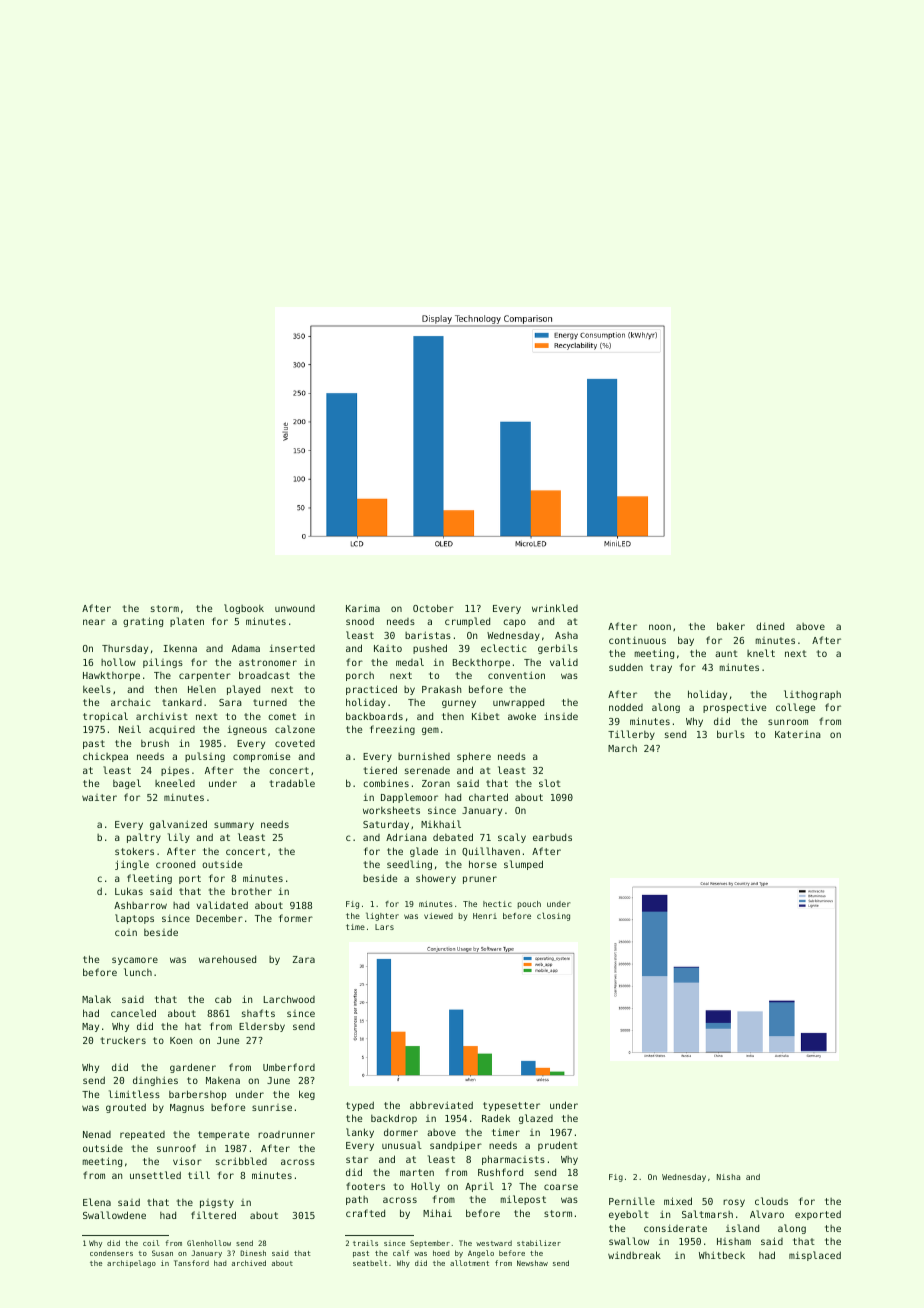  What do you see at coordinates (532, 1263) in the image?
I see `Newshaw` at bounding box center [532, 1263].
